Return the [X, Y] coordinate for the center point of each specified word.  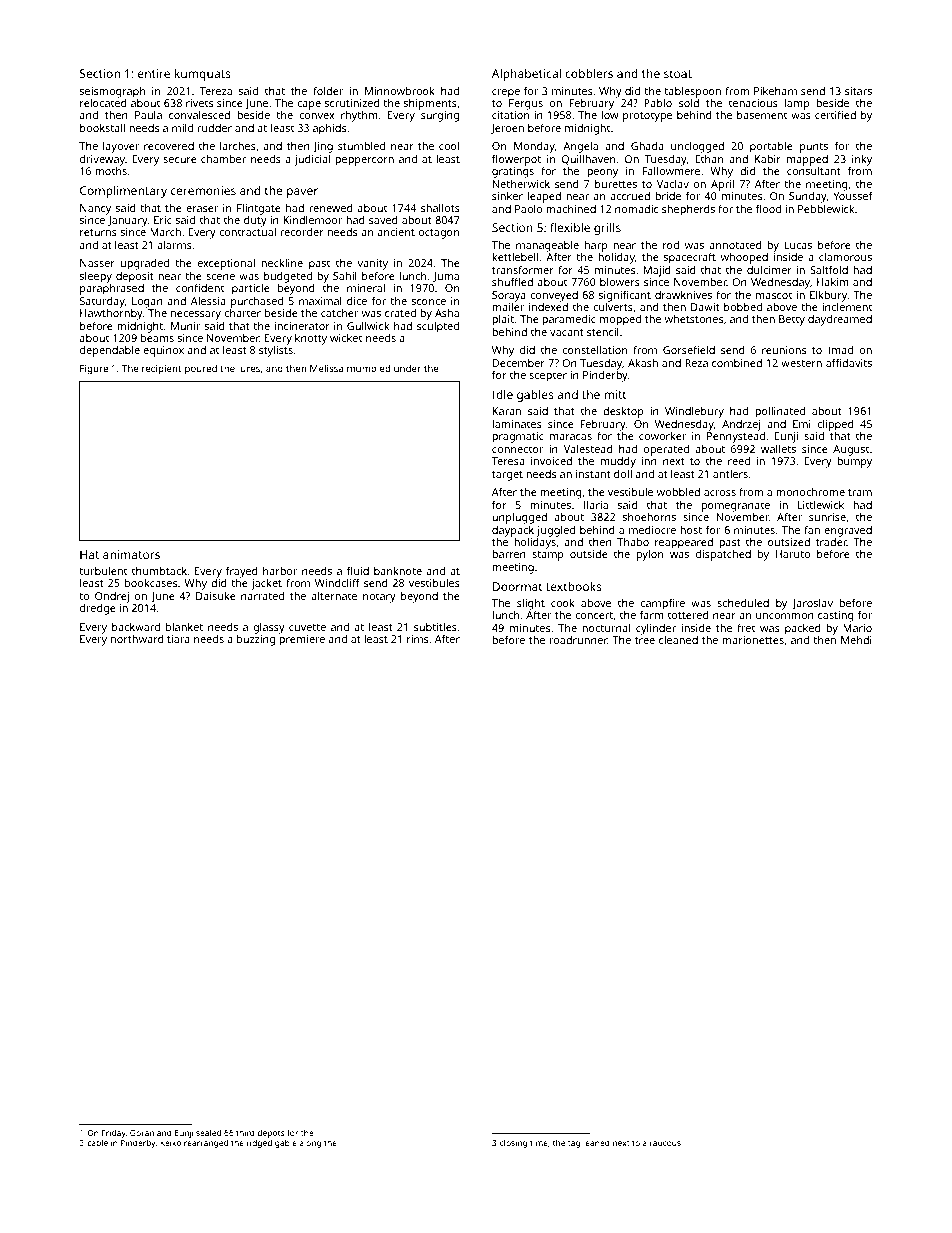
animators [131, 554]
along [310, 1144]
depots [271, 1134]
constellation [595, 349]
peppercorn [364, 161]
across [720, 493]
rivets [199, 103]
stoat [678, 74]
